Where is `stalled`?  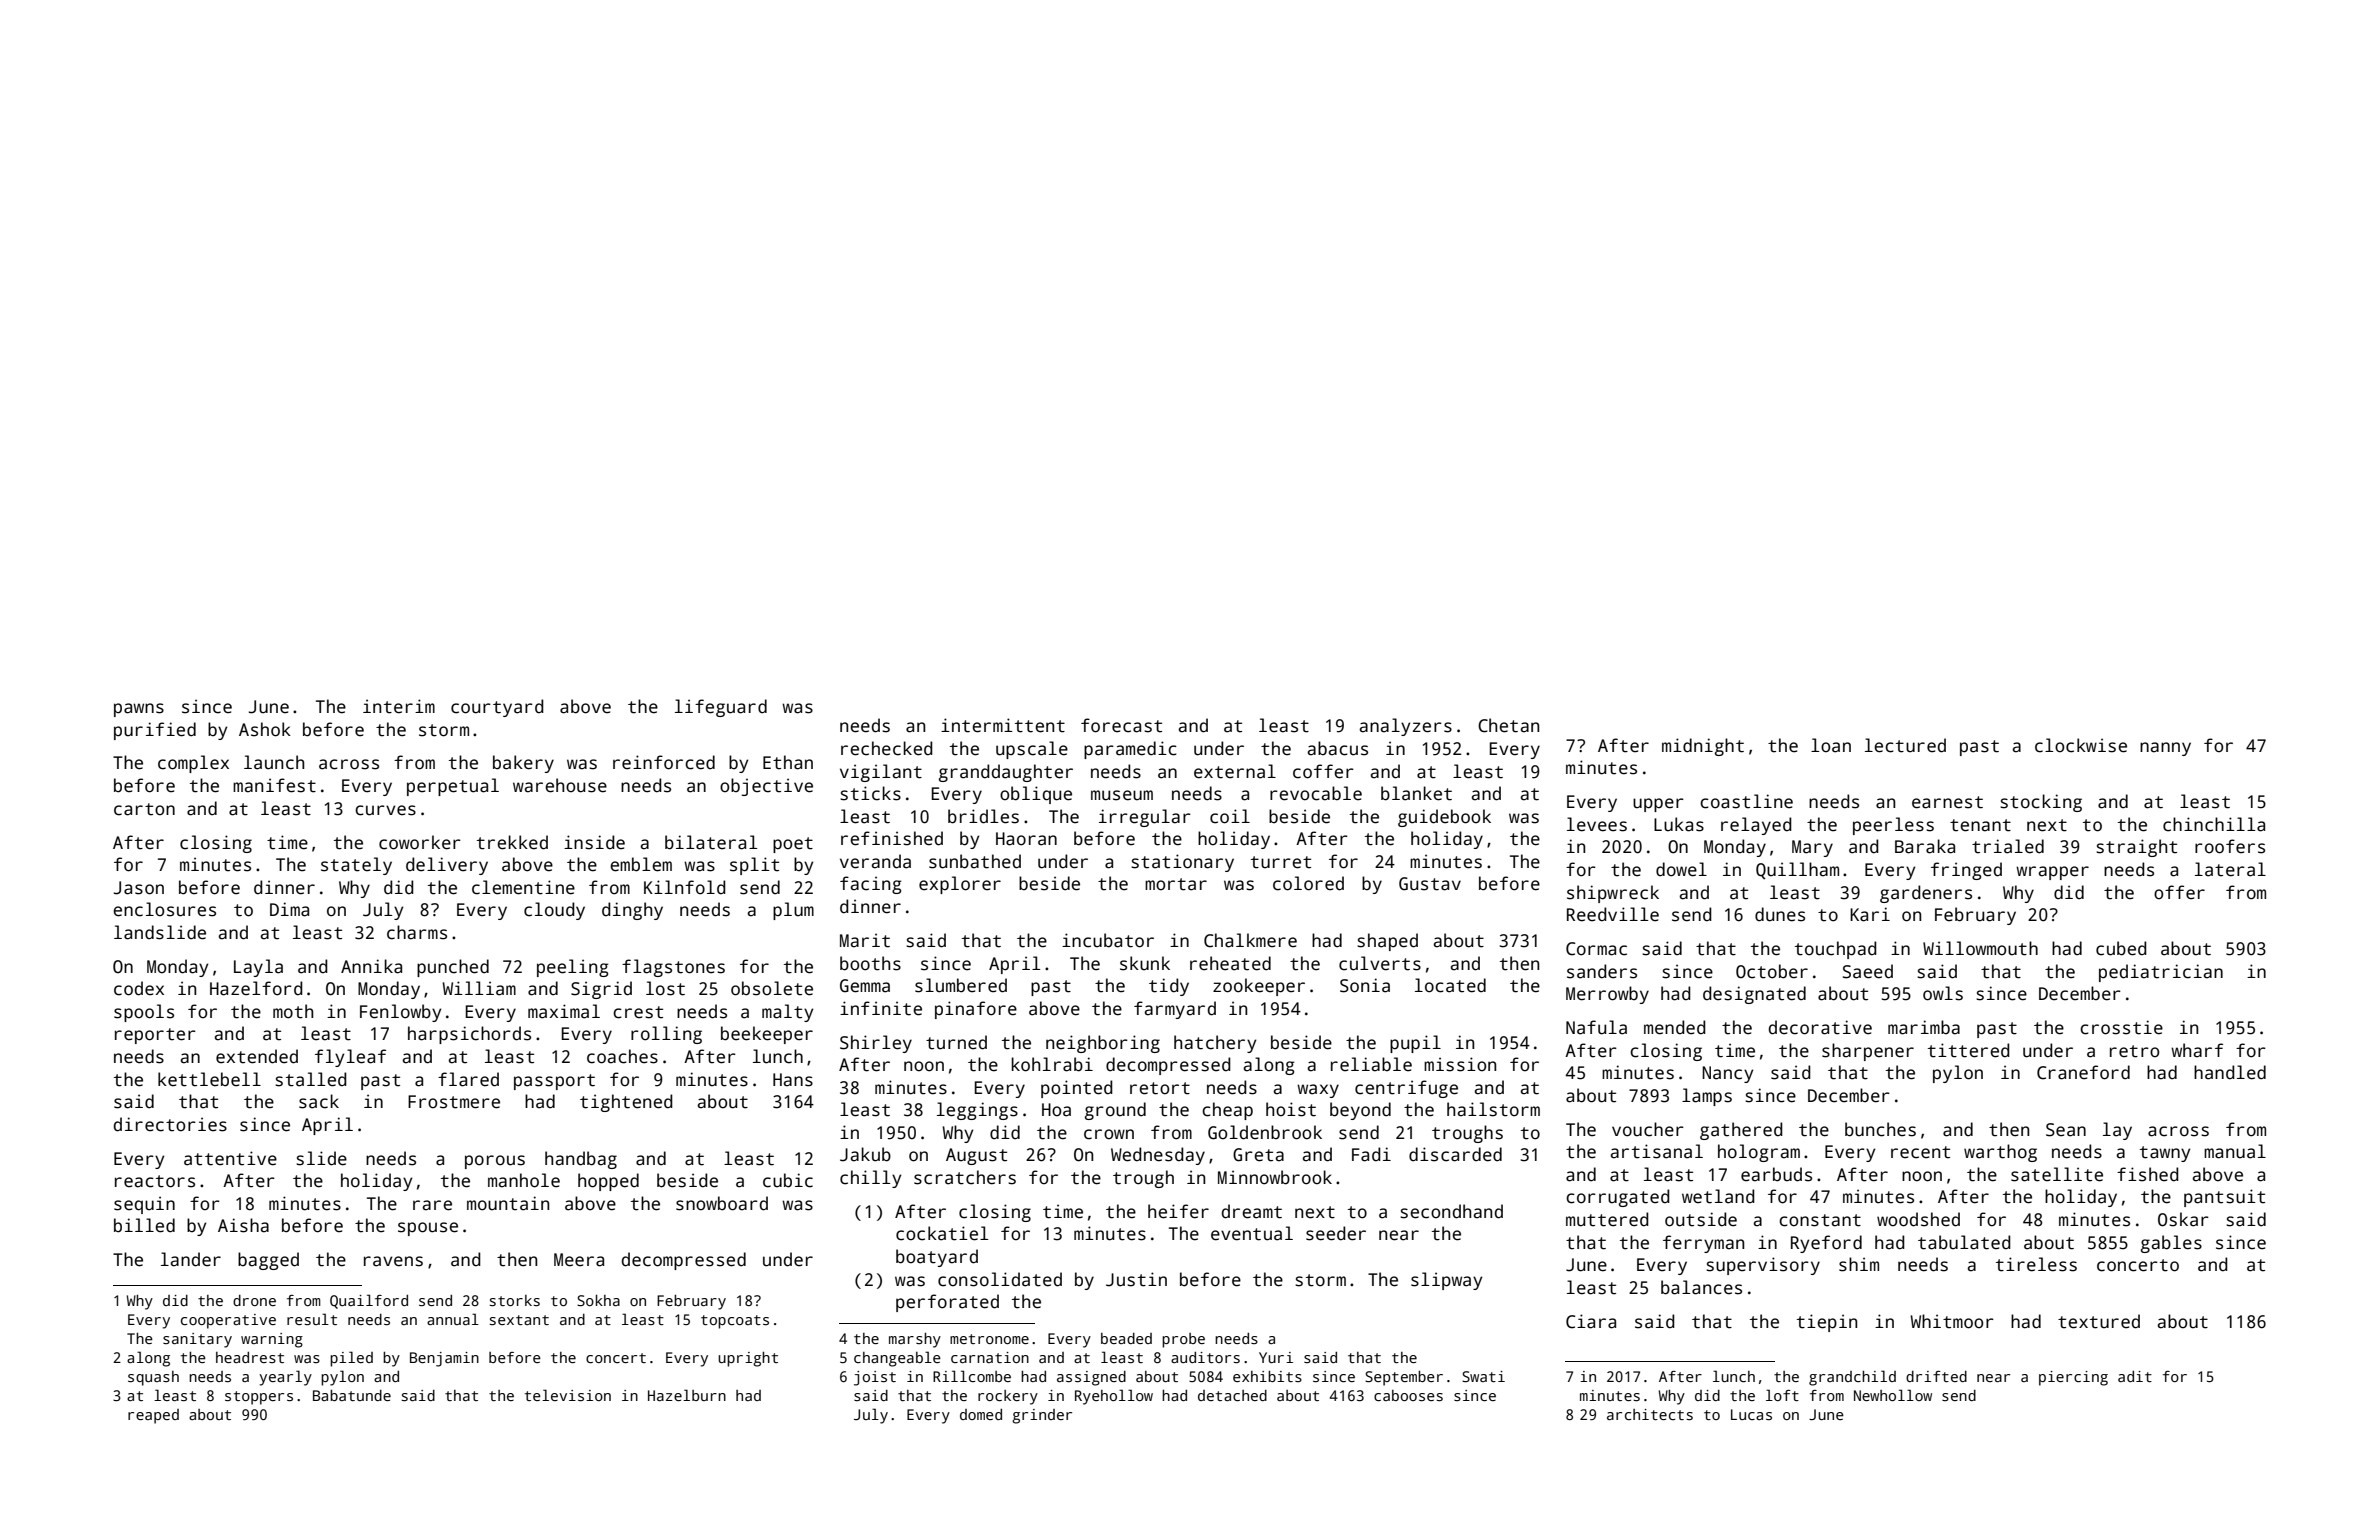 stalled is located at coordinates (311, 1079).
